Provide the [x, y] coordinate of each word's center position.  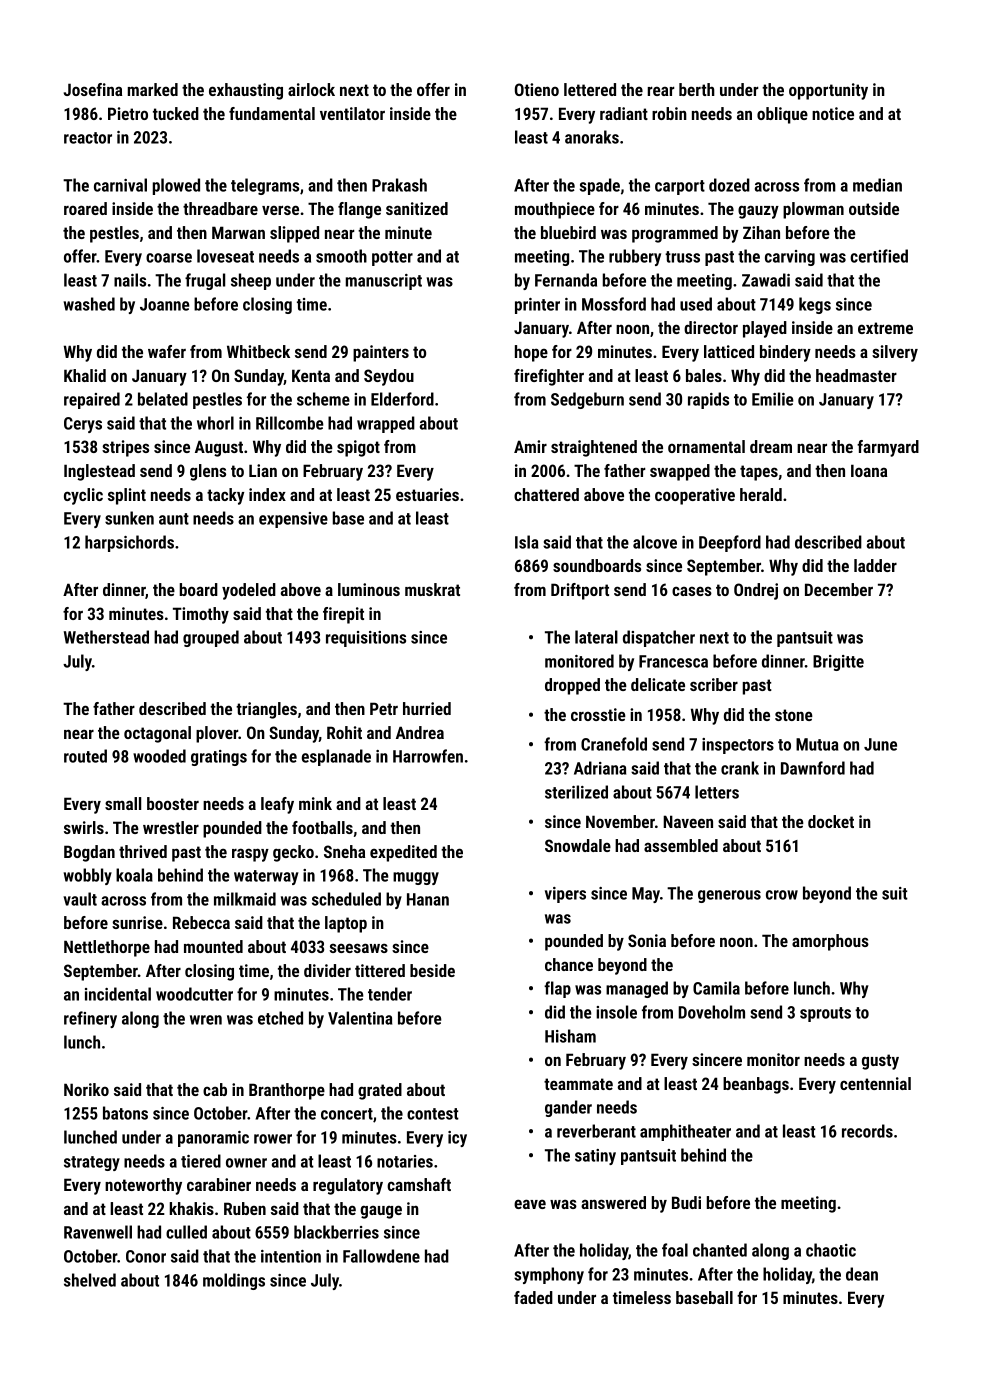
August [219, 448]
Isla [526, 542]
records [867, 1131]
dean [862, 1274]
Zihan [761, 232]
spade [600, 186]
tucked [176, 113]
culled [186, 1232]
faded [533, 1297]
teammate [578, 1084]
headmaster [856, 375]
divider [327, 970]
